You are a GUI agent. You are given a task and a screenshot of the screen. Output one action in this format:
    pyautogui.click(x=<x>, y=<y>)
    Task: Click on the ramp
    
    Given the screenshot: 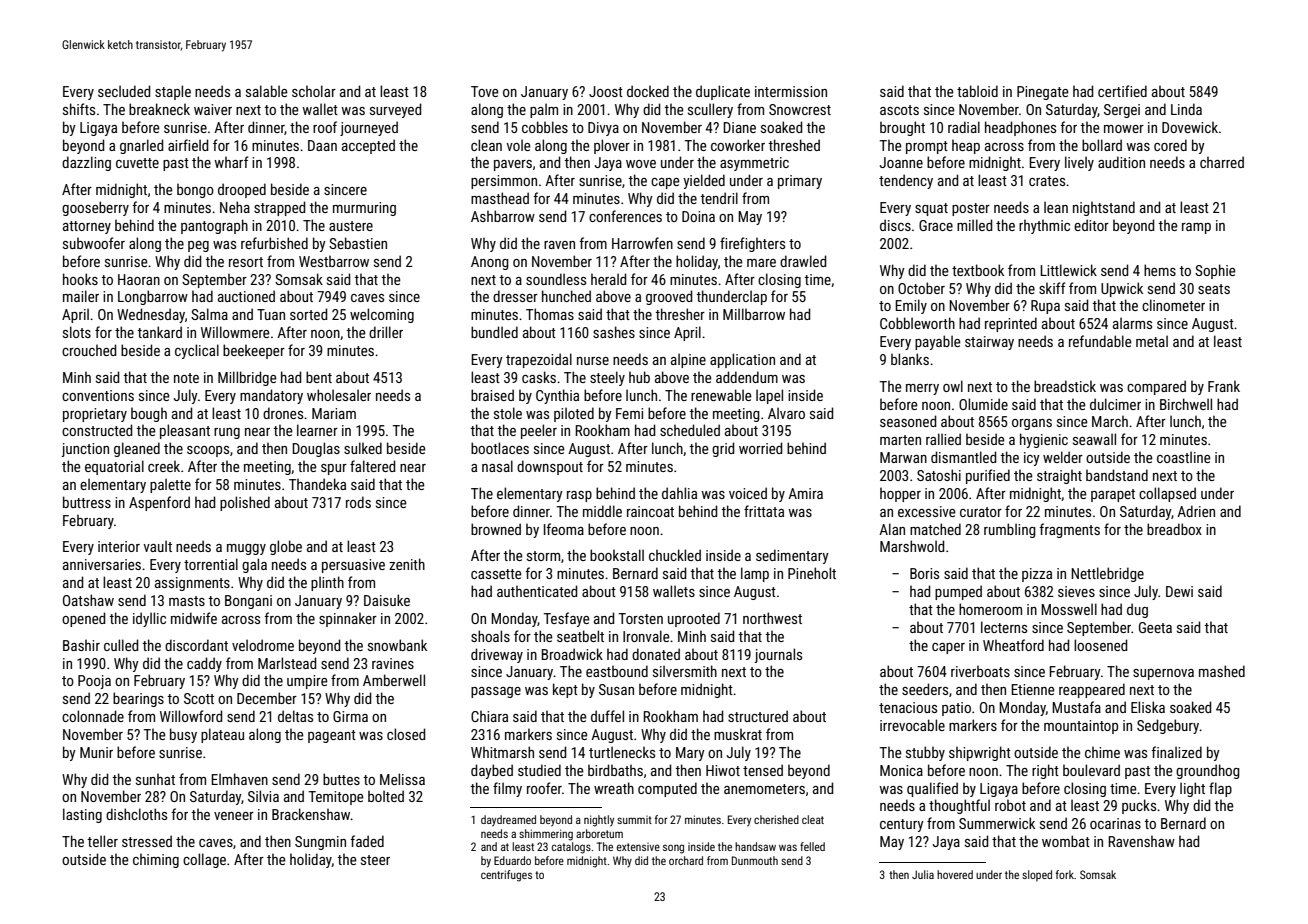 What is the action you would take?
    pyautogui.click(x=1196, y=228)
